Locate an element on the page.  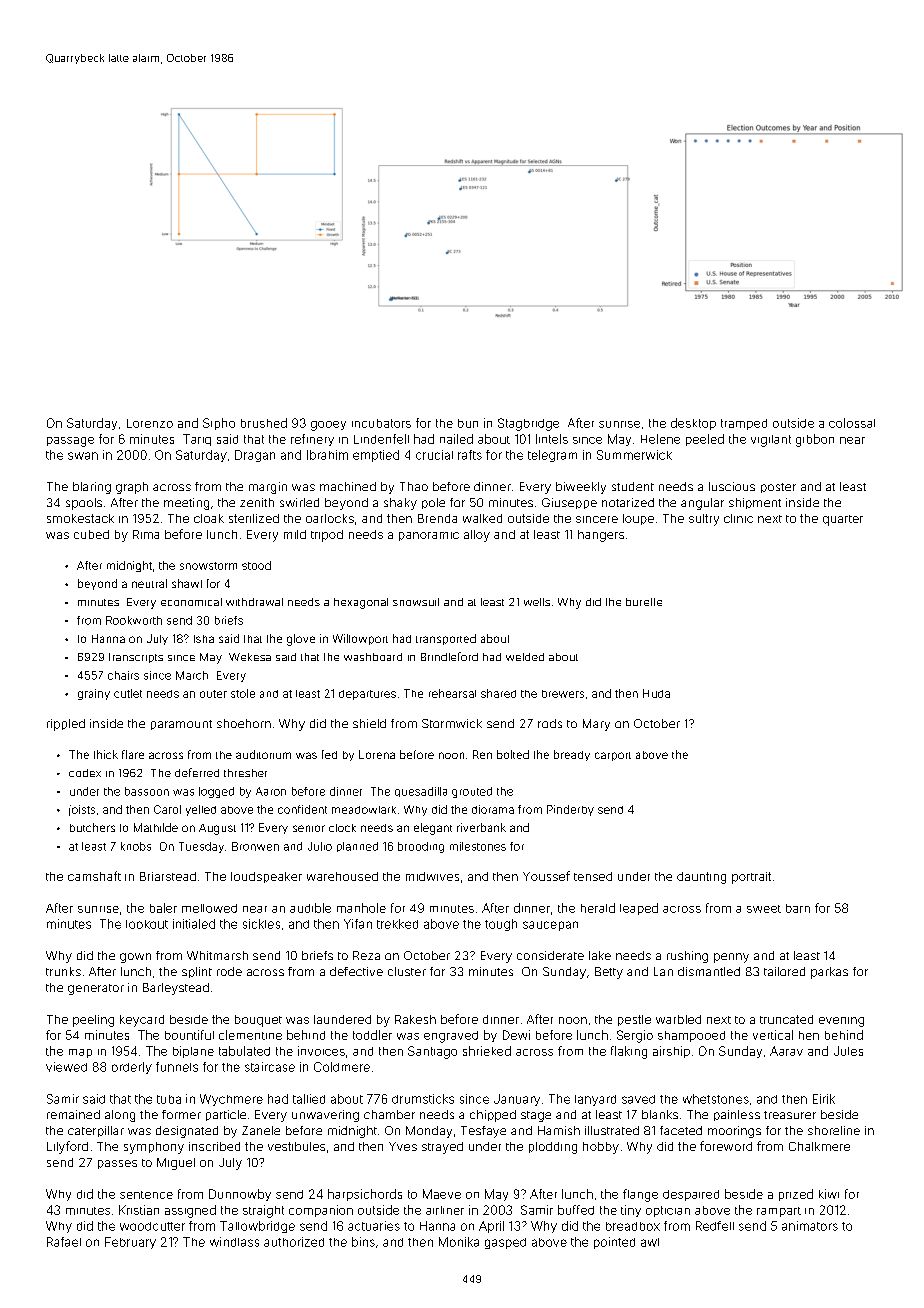
Huda is located at coordinates (656, 693).
